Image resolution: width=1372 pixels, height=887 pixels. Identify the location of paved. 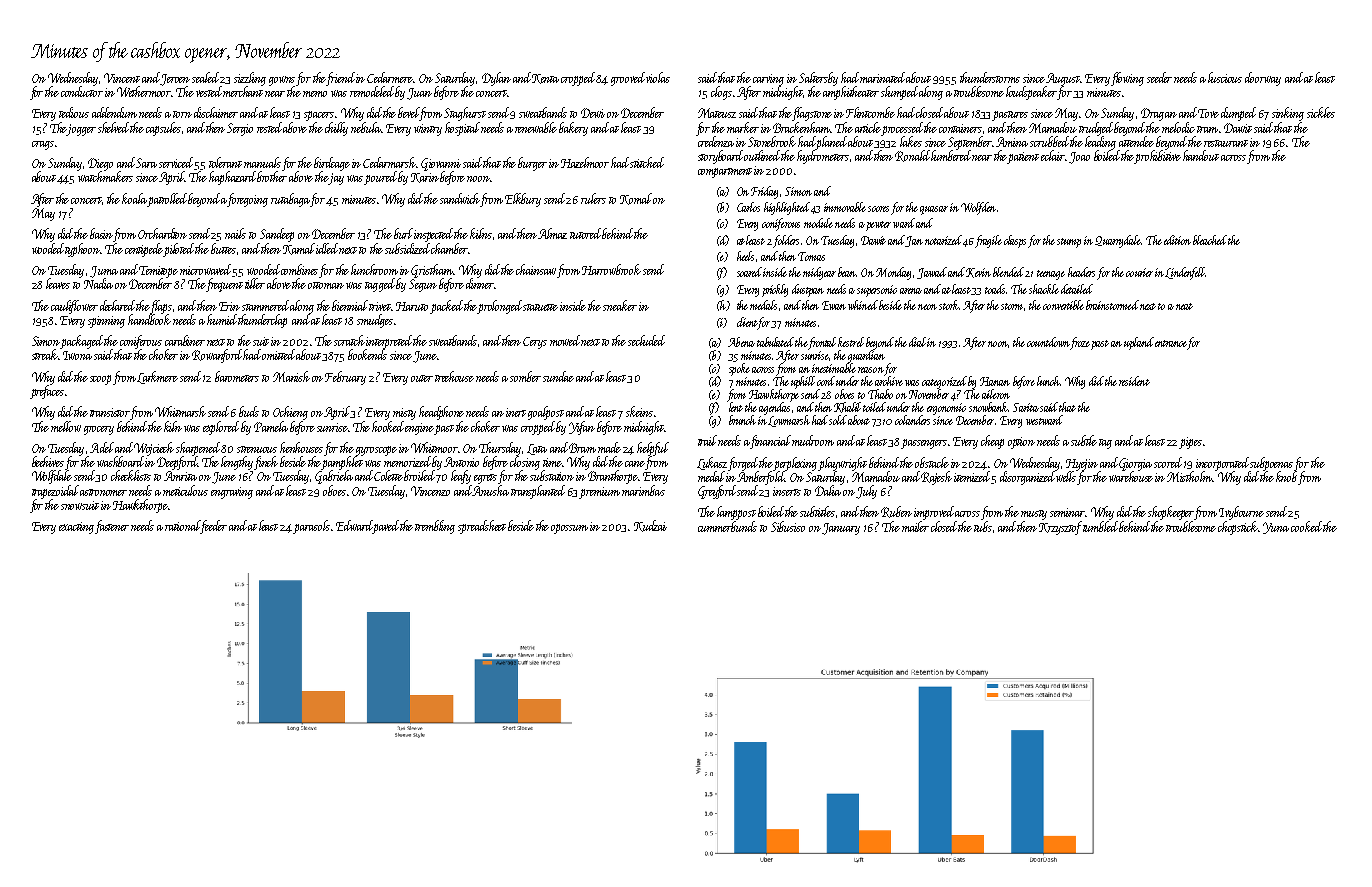
(386, 527).
